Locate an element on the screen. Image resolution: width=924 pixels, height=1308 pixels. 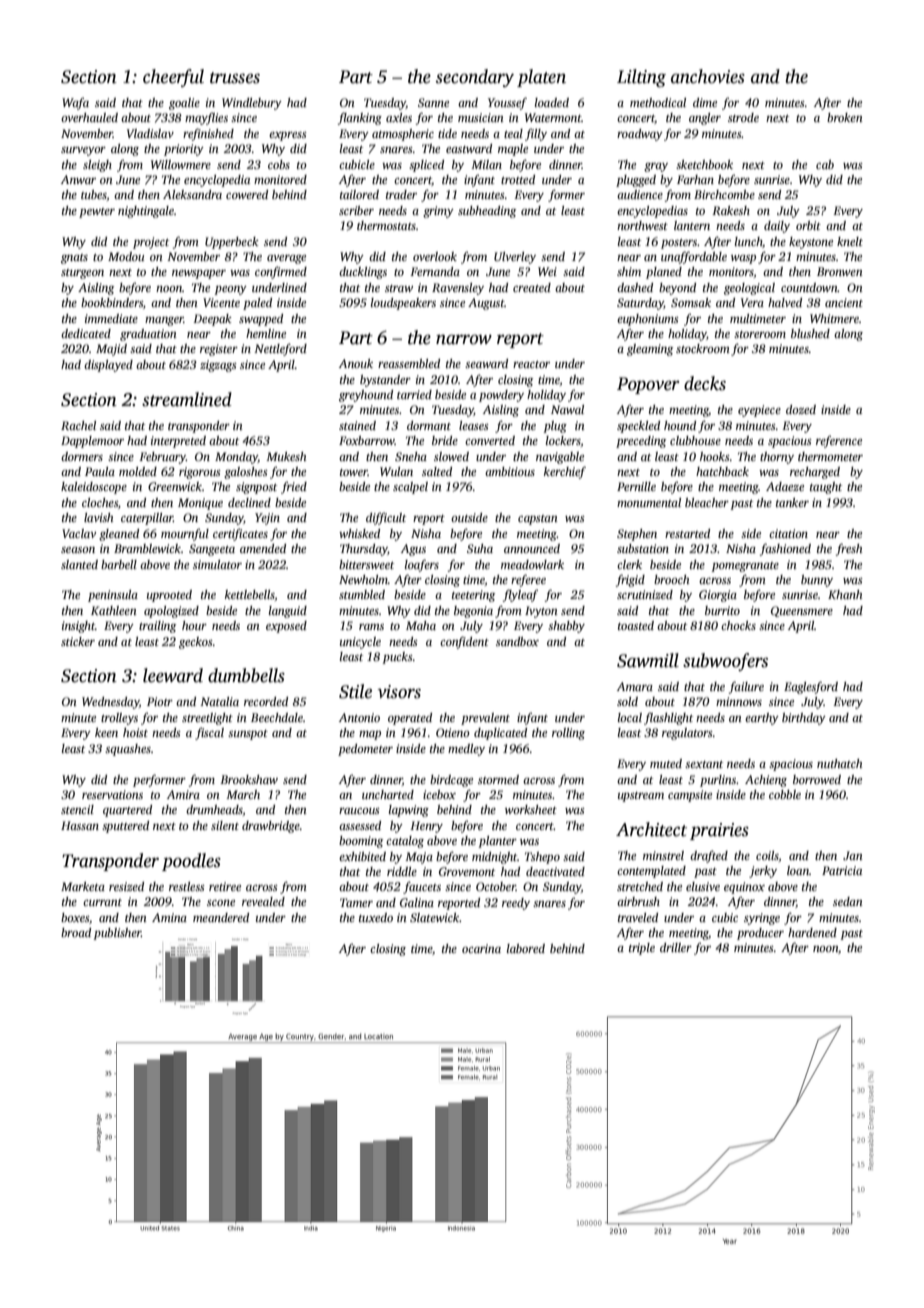
hoist is located at coordinates (135, 732).
